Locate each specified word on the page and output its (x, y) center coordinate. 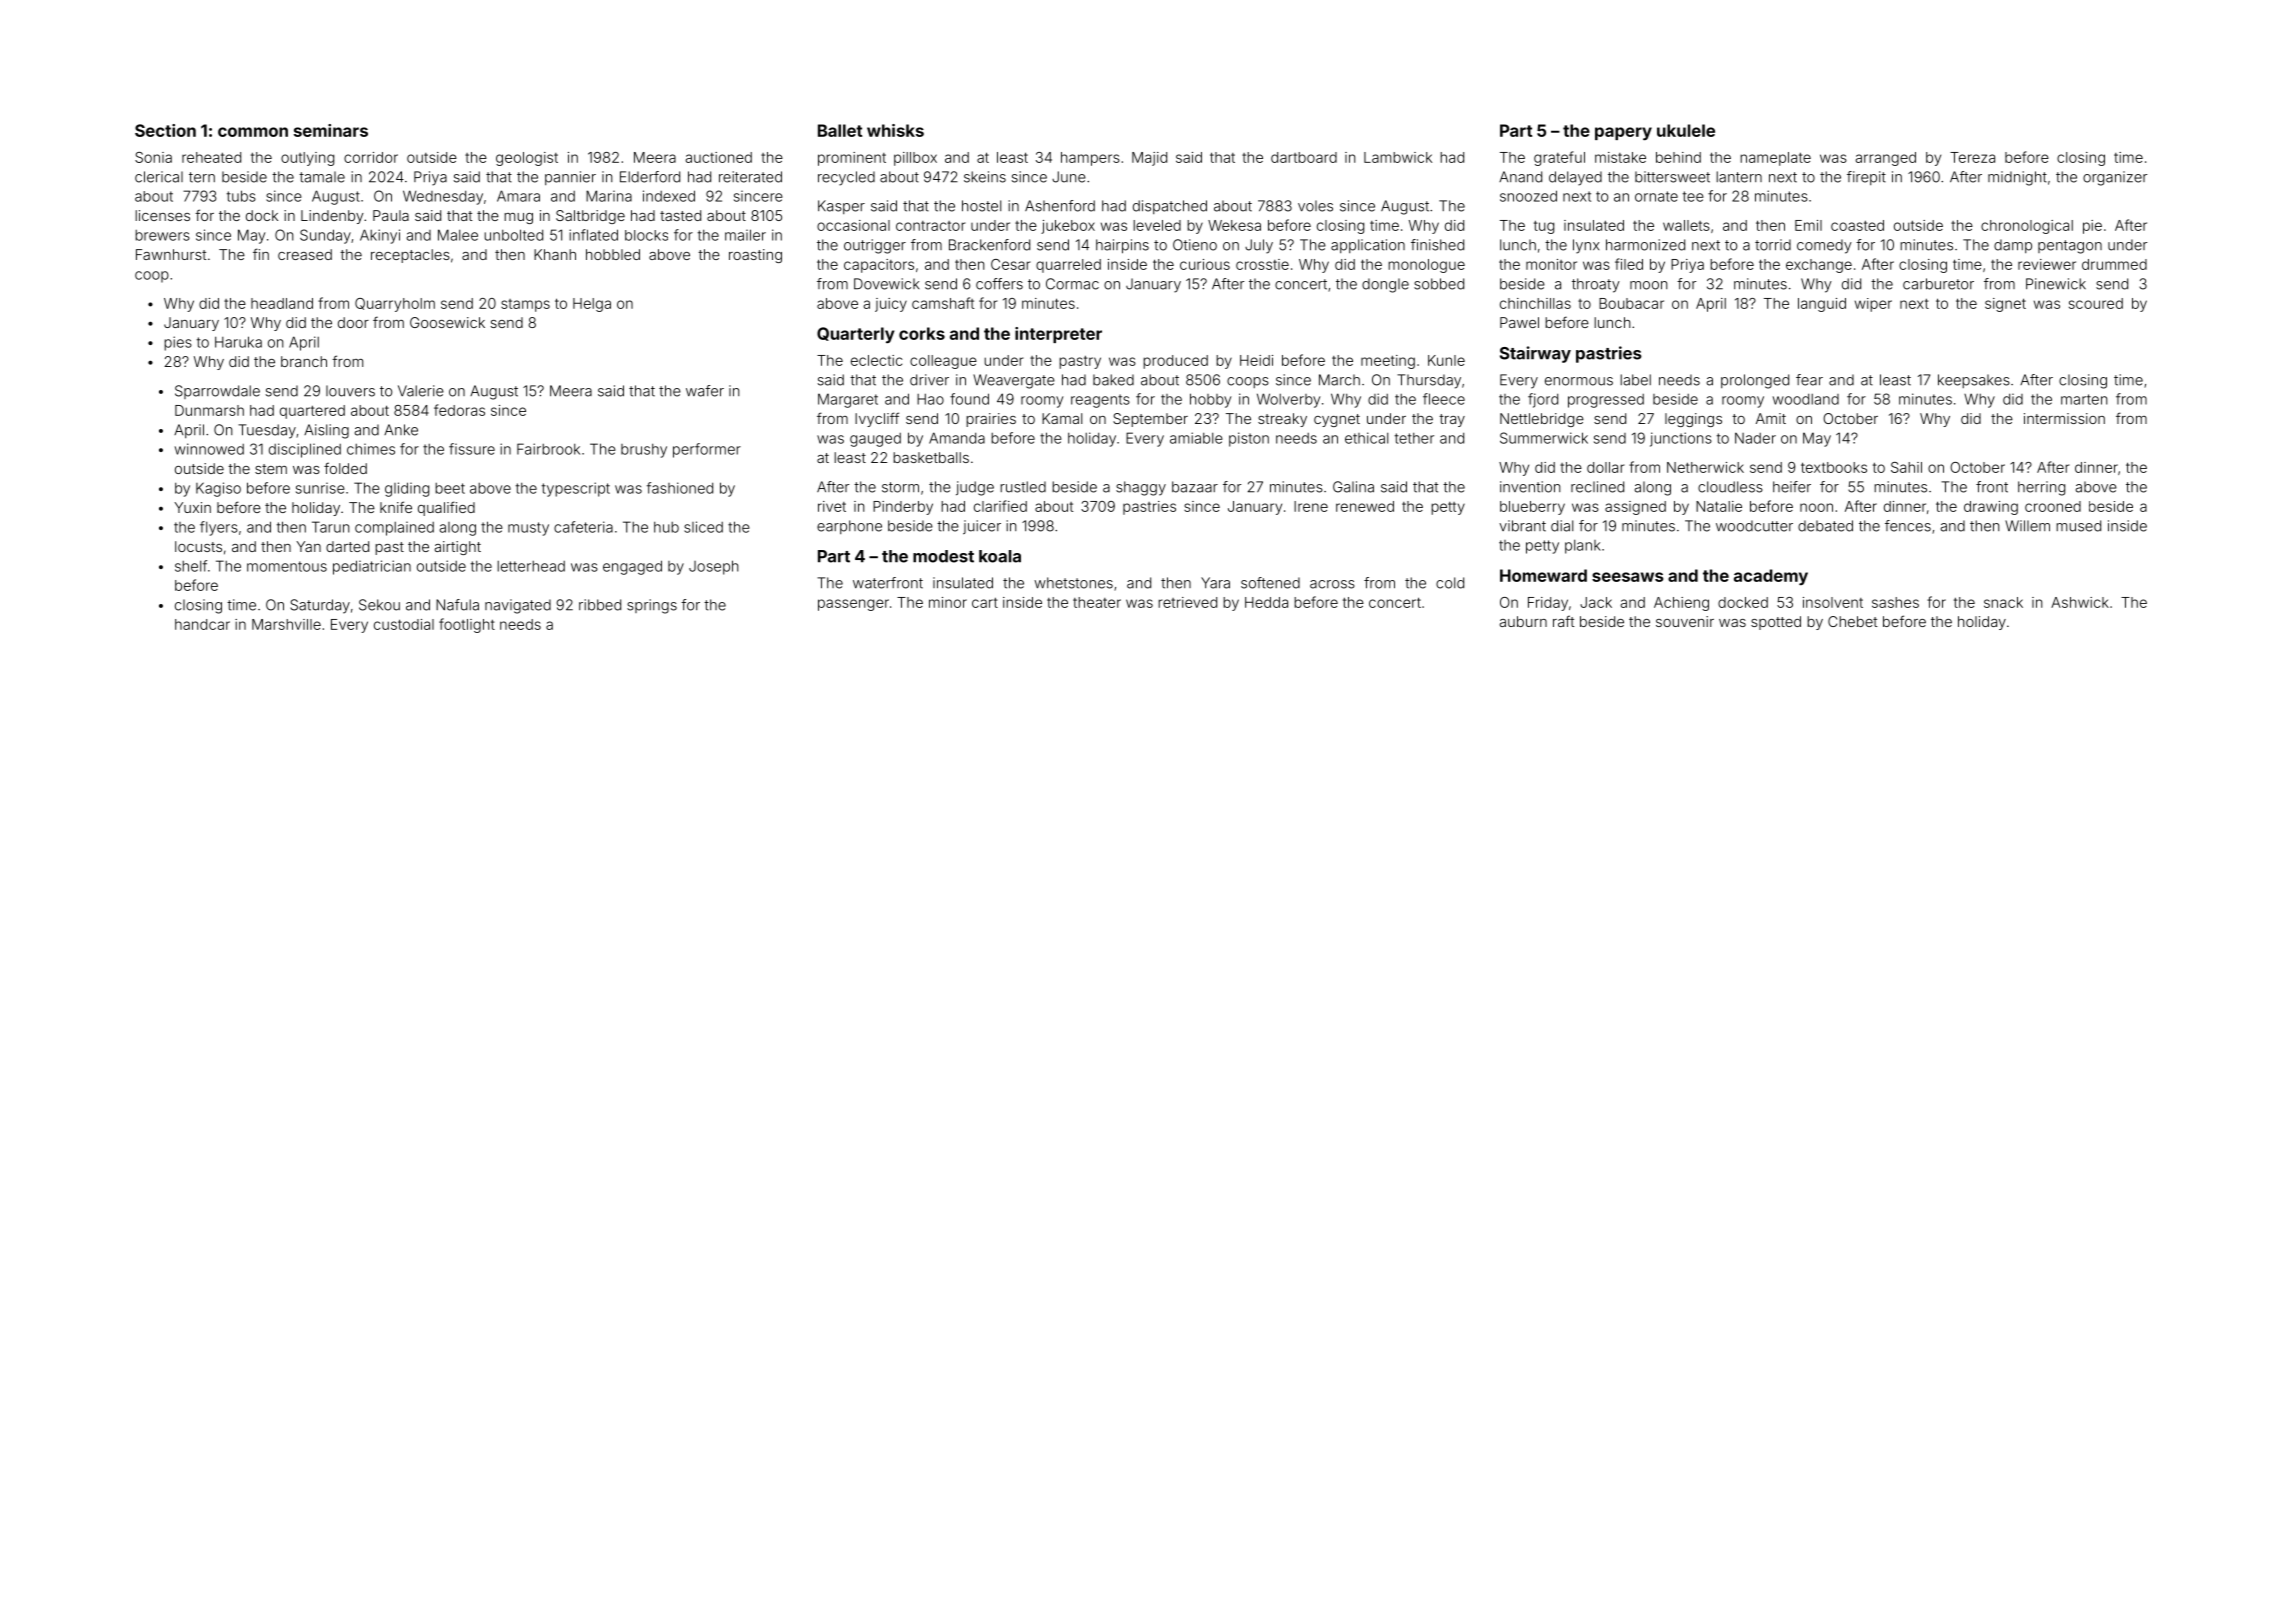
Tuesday (267, 431)
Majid (1149, 159)
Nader (1755, 438)
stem (271, 469)
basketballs (931, 457)
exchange (1819, 266)
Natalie (1719, 506)
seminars (331, 130)
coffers (999, 284)
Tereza (1972, 157)
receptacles (410, 256)
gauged (875, 440)
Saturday (320, 606)
